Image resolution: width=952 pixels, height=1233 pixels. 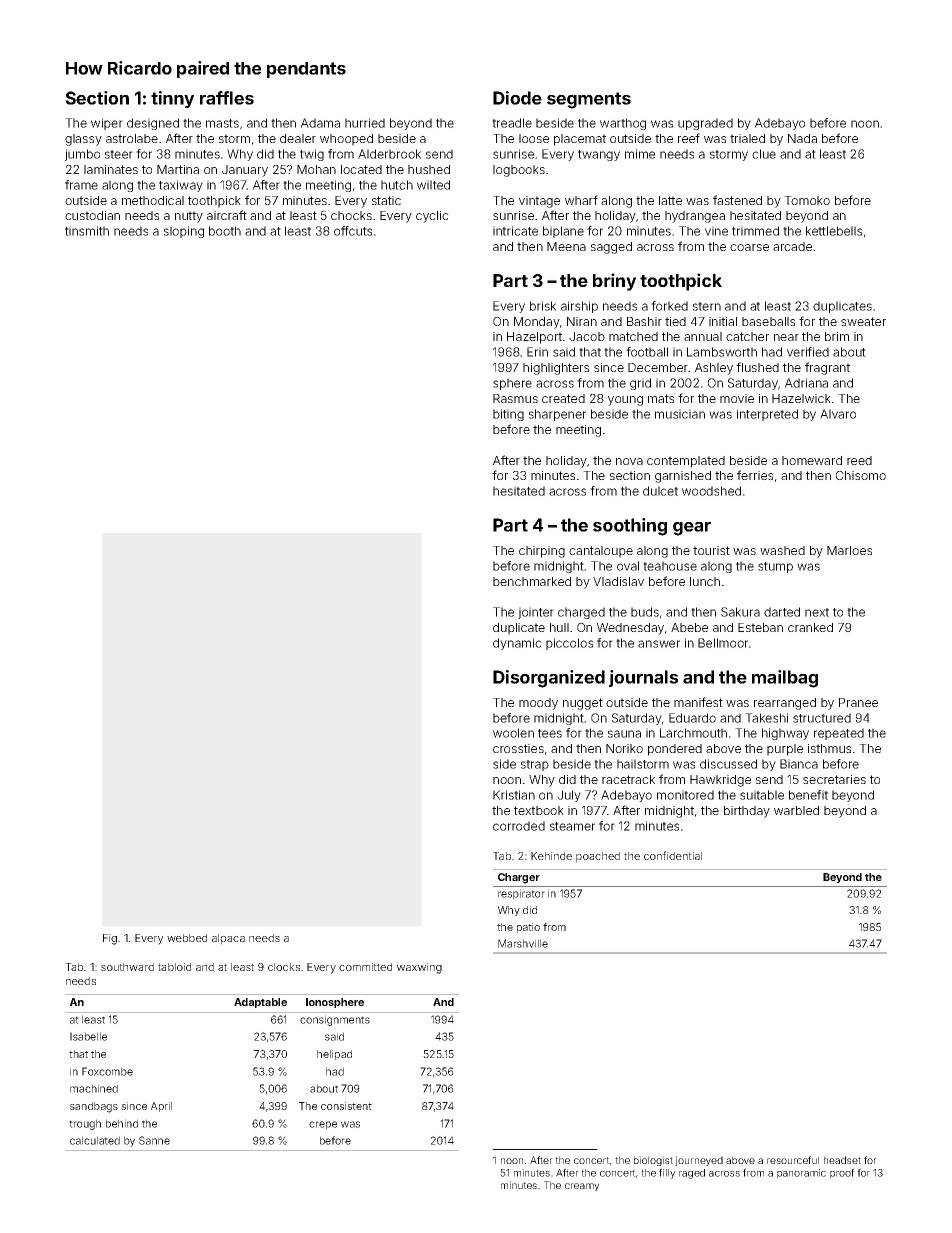 I want to click on alpaca, so click(x=228, y=939).
